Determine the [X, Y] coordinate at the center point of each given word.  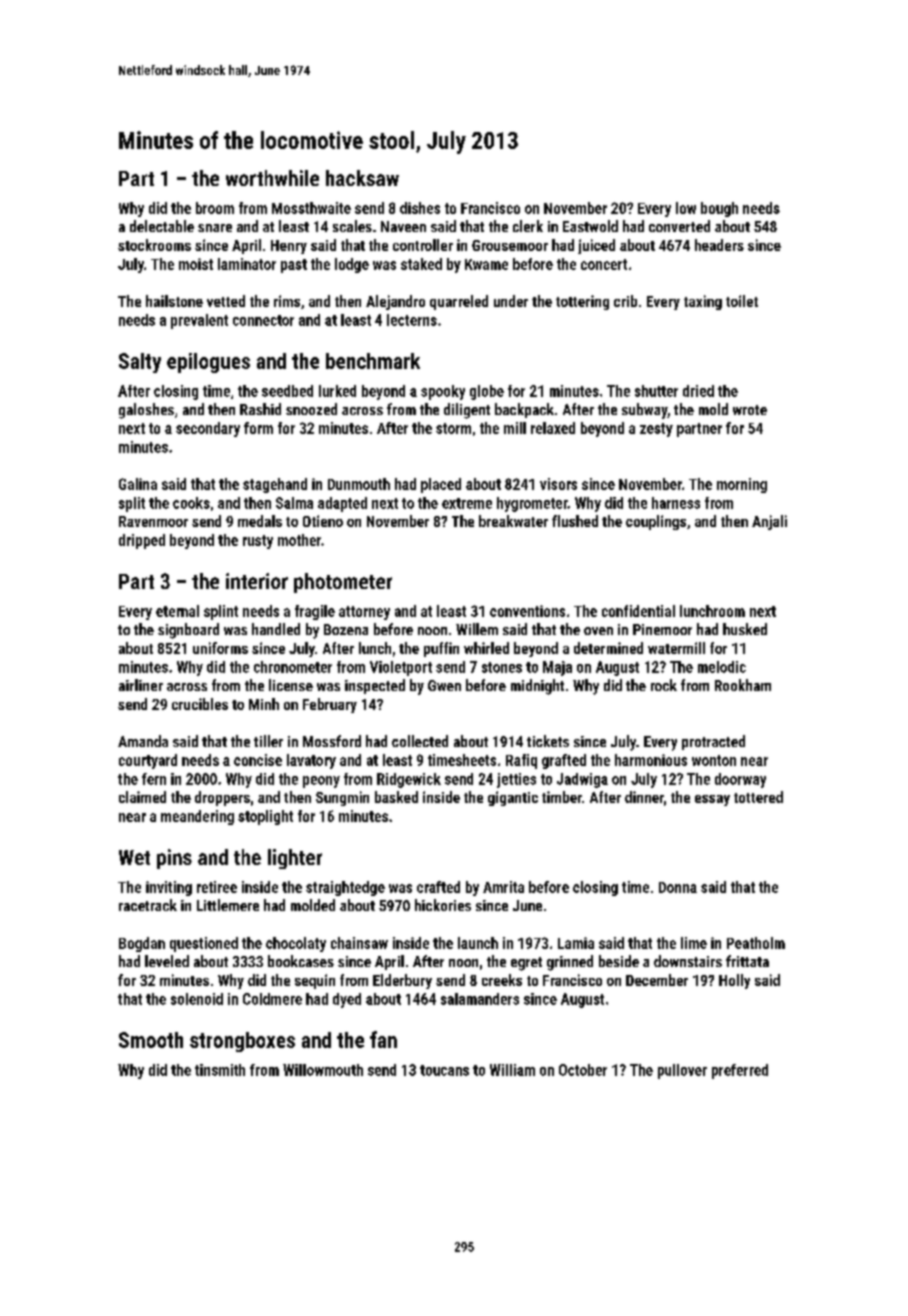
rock [664, 685]
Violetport [401, 668]
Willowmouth [323, 1070]
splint [221, 612]
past [294, 266]
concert [604, 264]
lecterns [412, 320]
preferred [740, 1071]
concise [258, 760]
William [512, 1070]
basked [396, 797]
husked [745, 629]
